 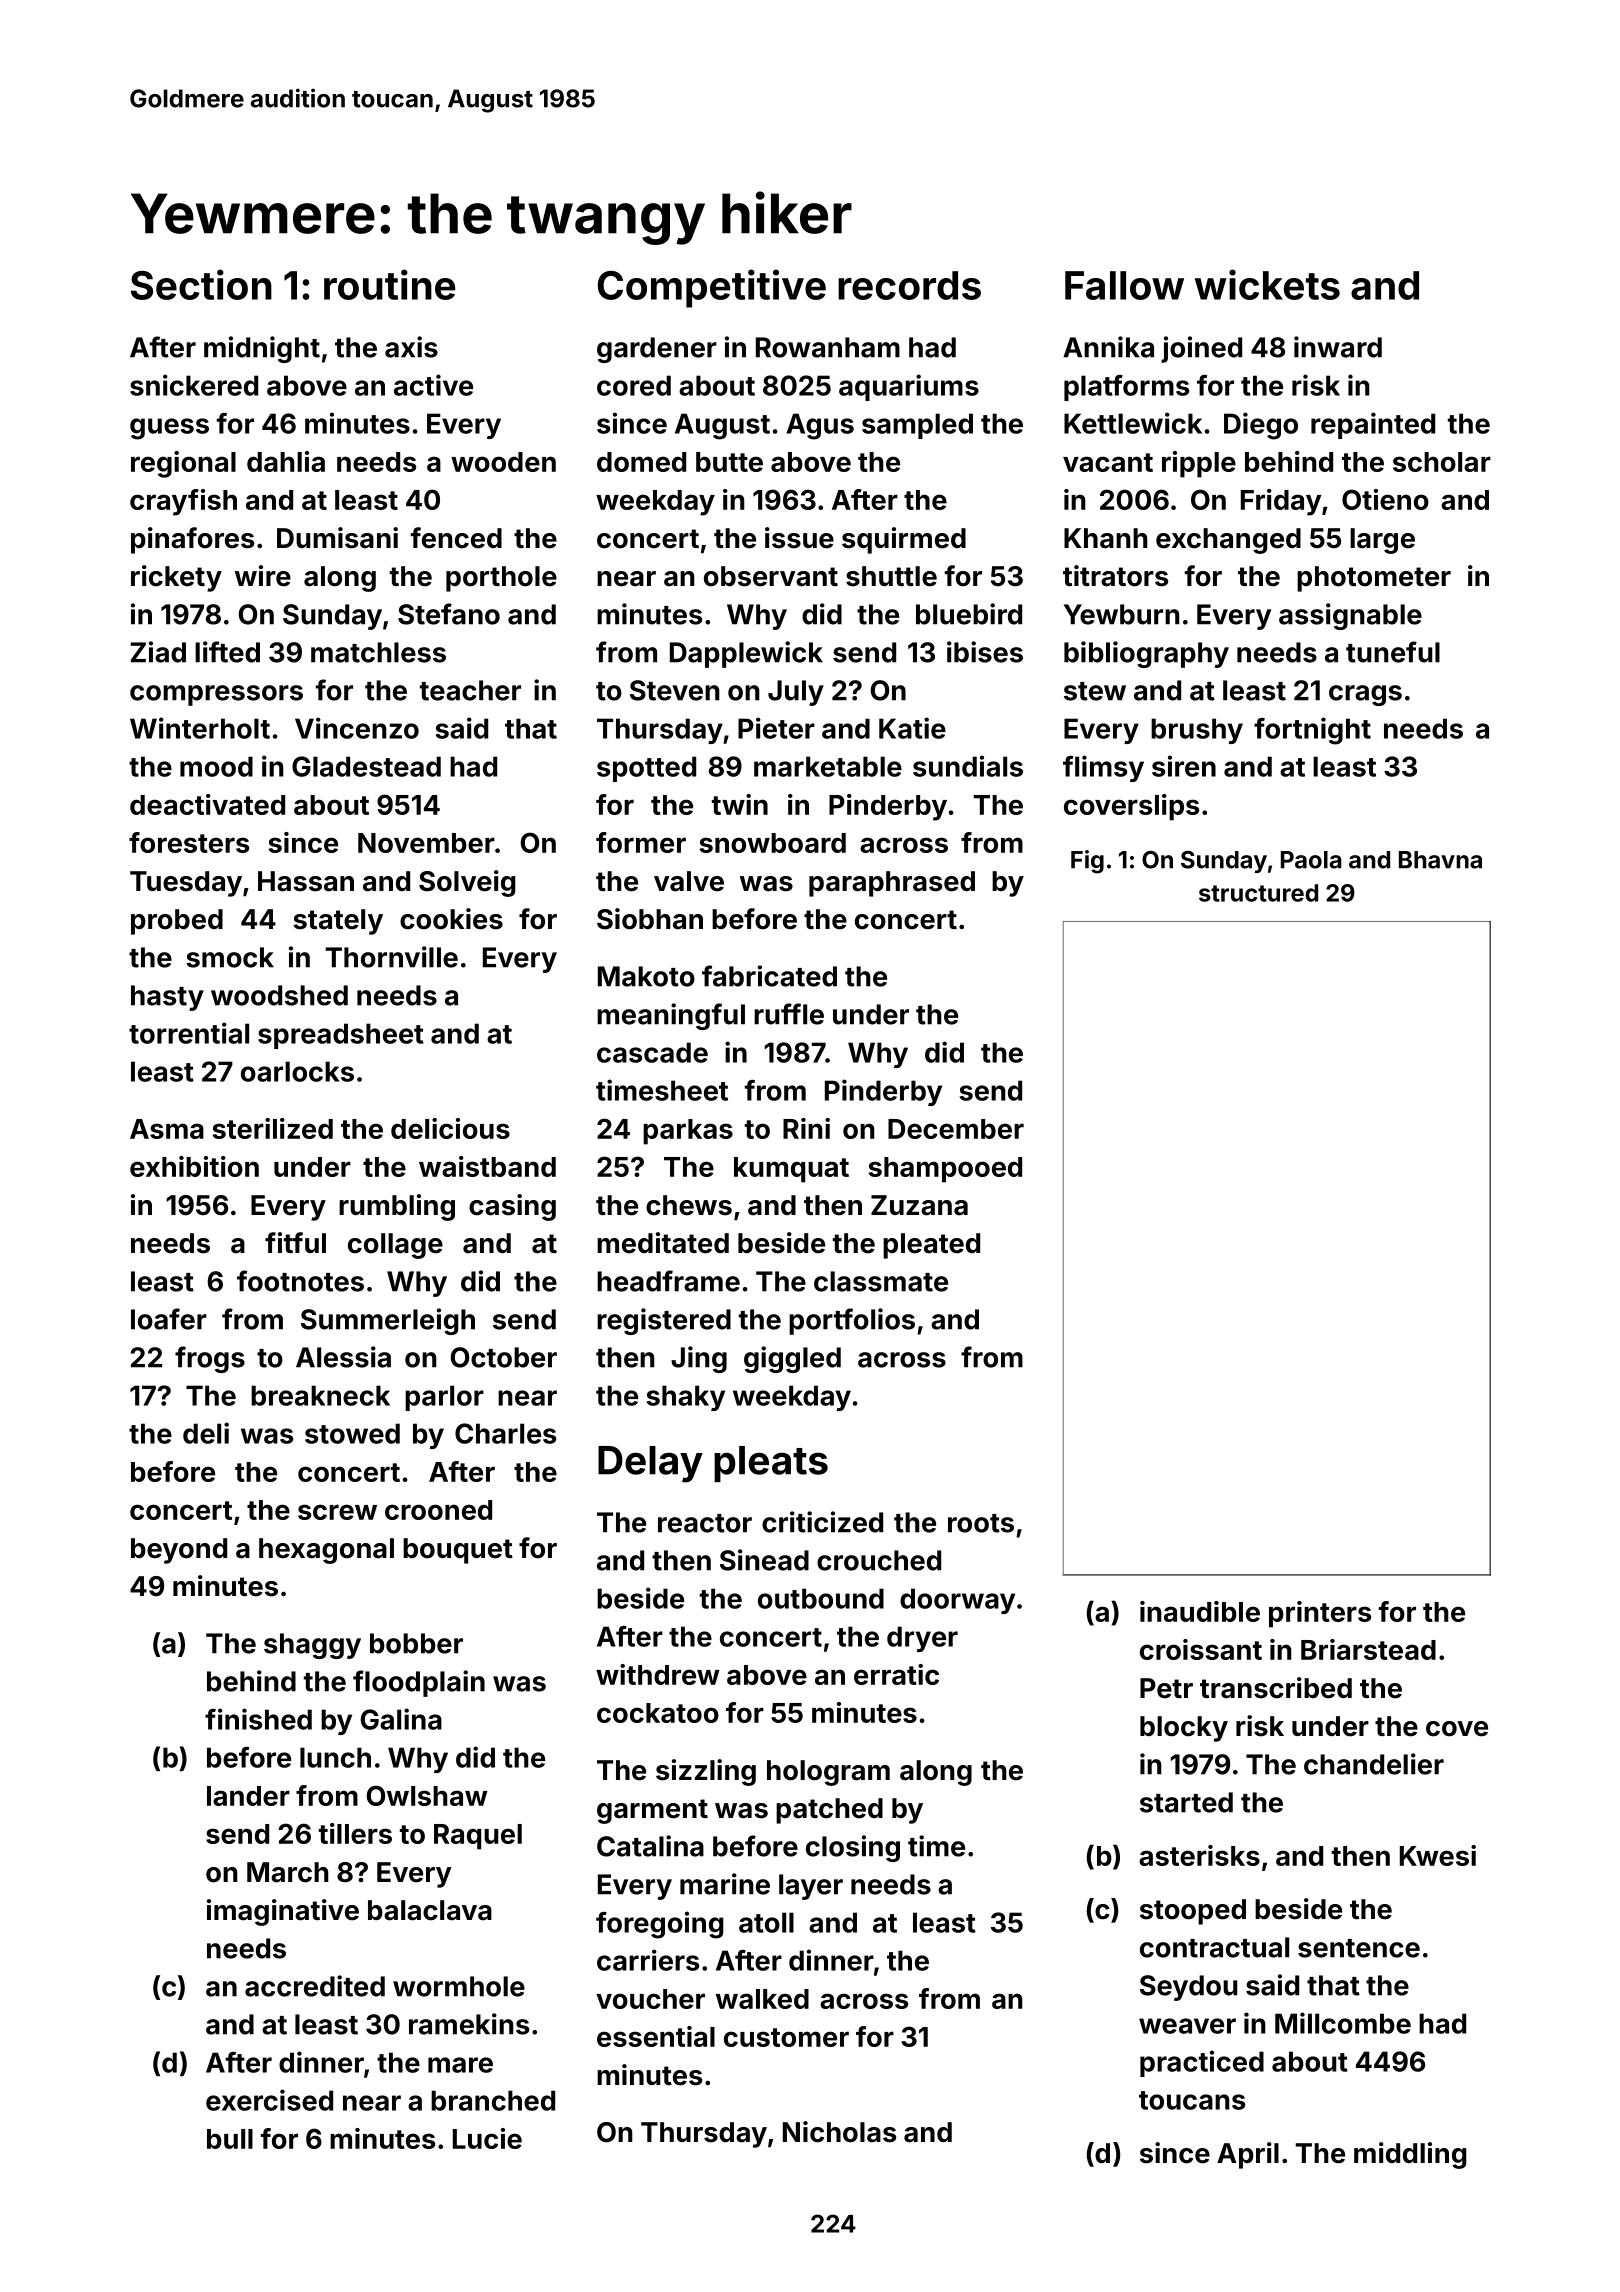 What do you see at coordinates (712, 288) in the screenshot?
I see `Competitive` at bounding box center [712, 288].
